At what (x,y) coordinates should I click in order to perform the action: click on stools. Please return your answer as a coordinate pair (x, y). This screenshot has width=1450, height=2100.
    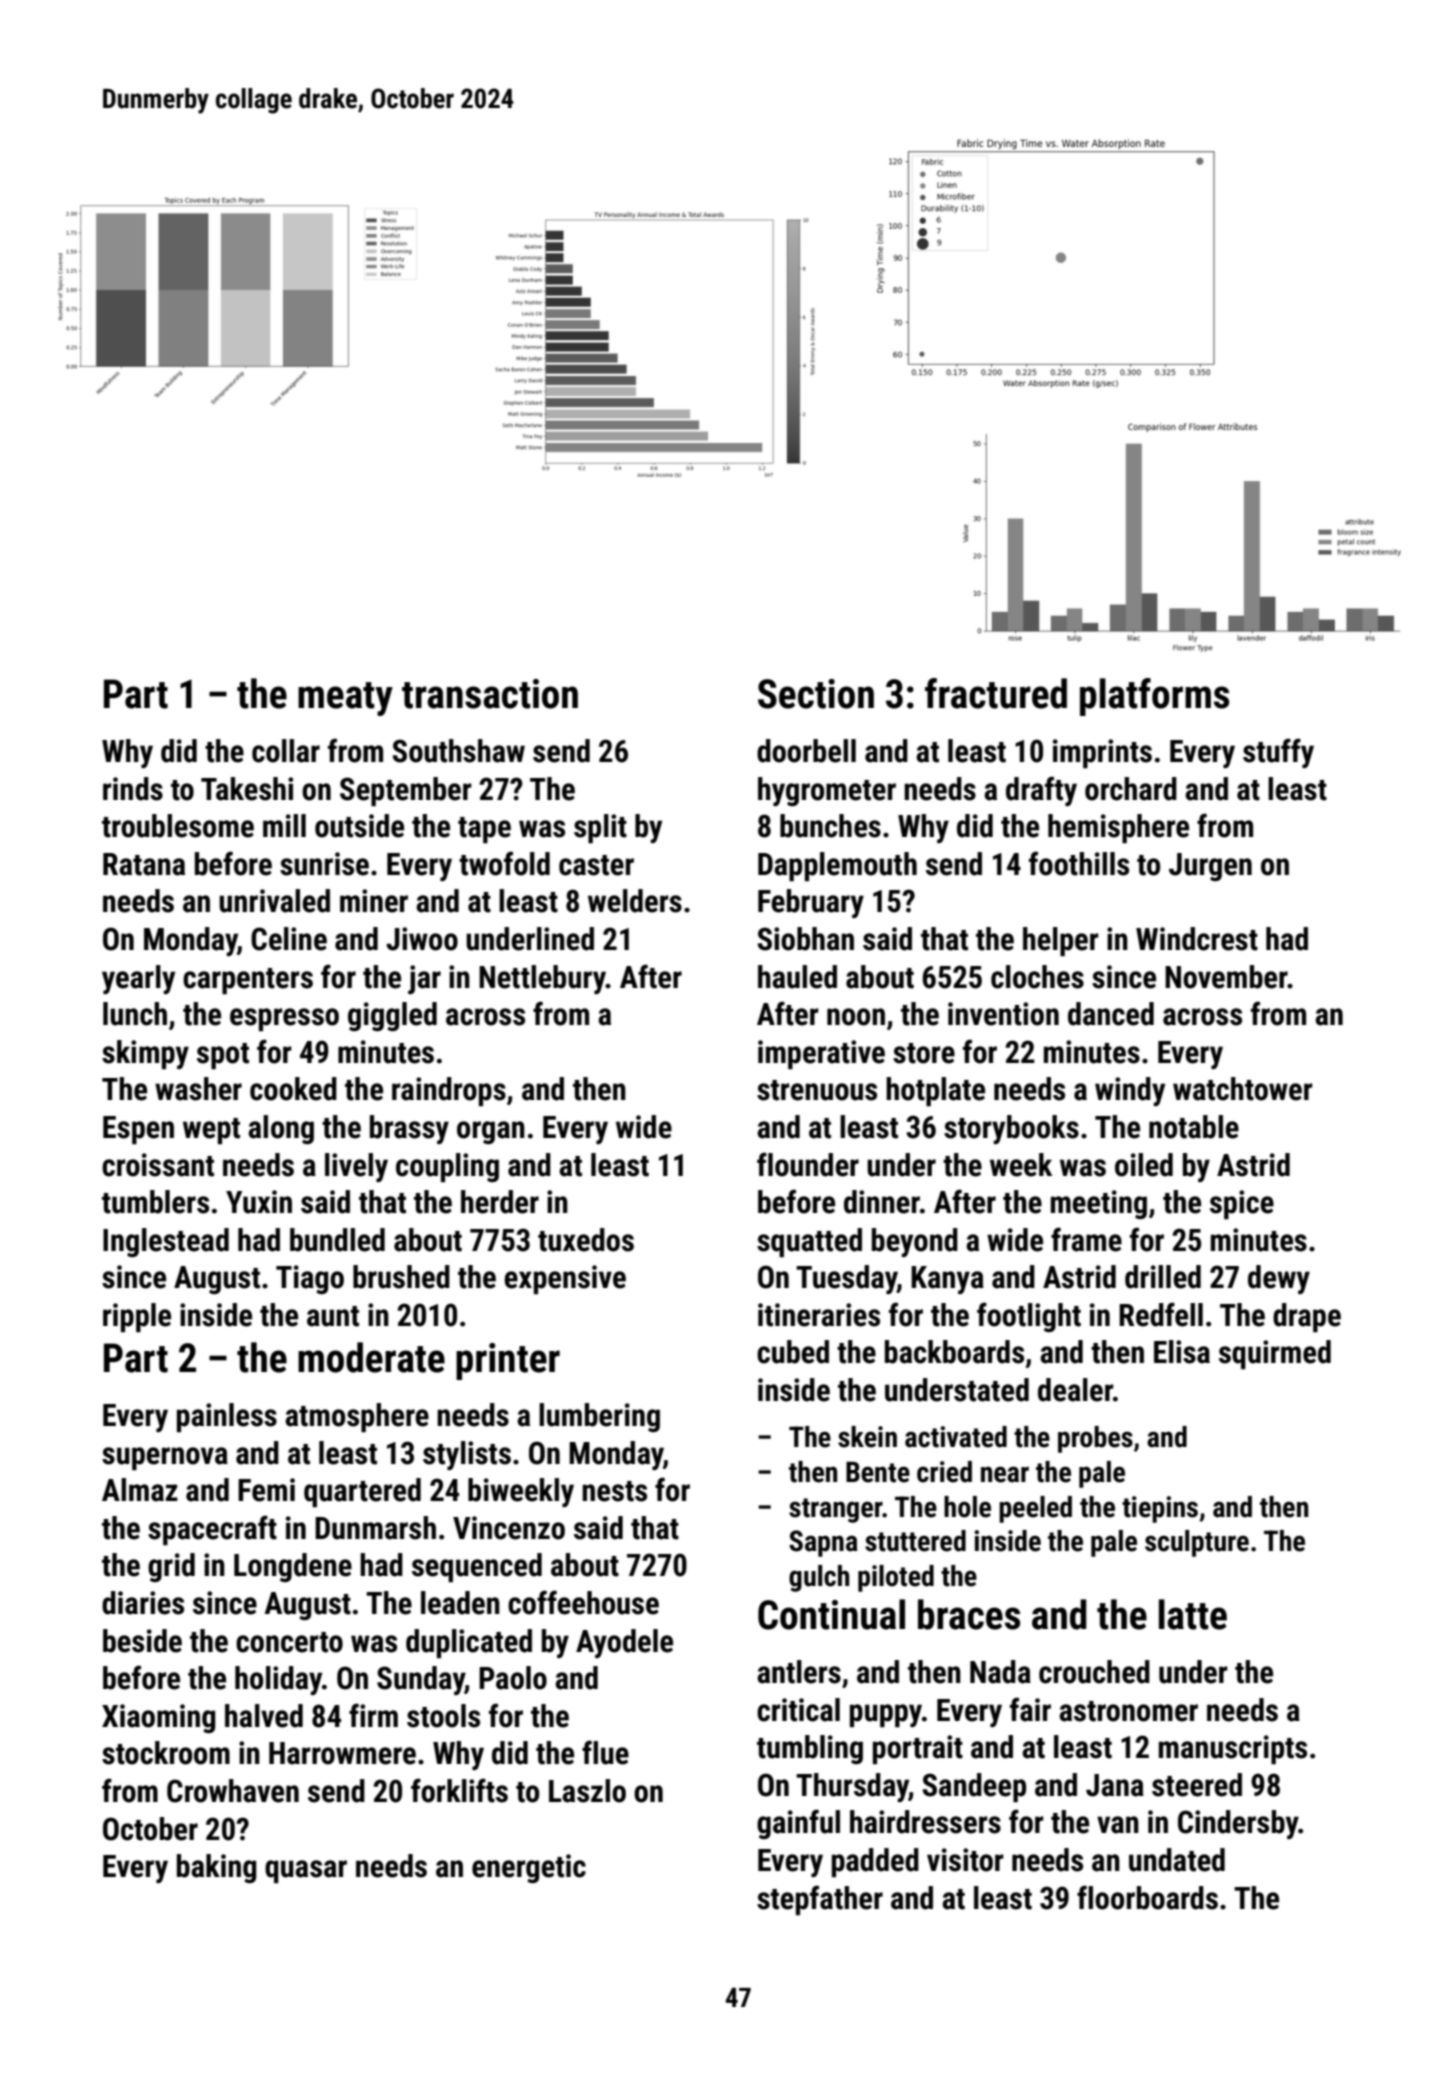
    Looking at the image, I should click on (443, 1716).
